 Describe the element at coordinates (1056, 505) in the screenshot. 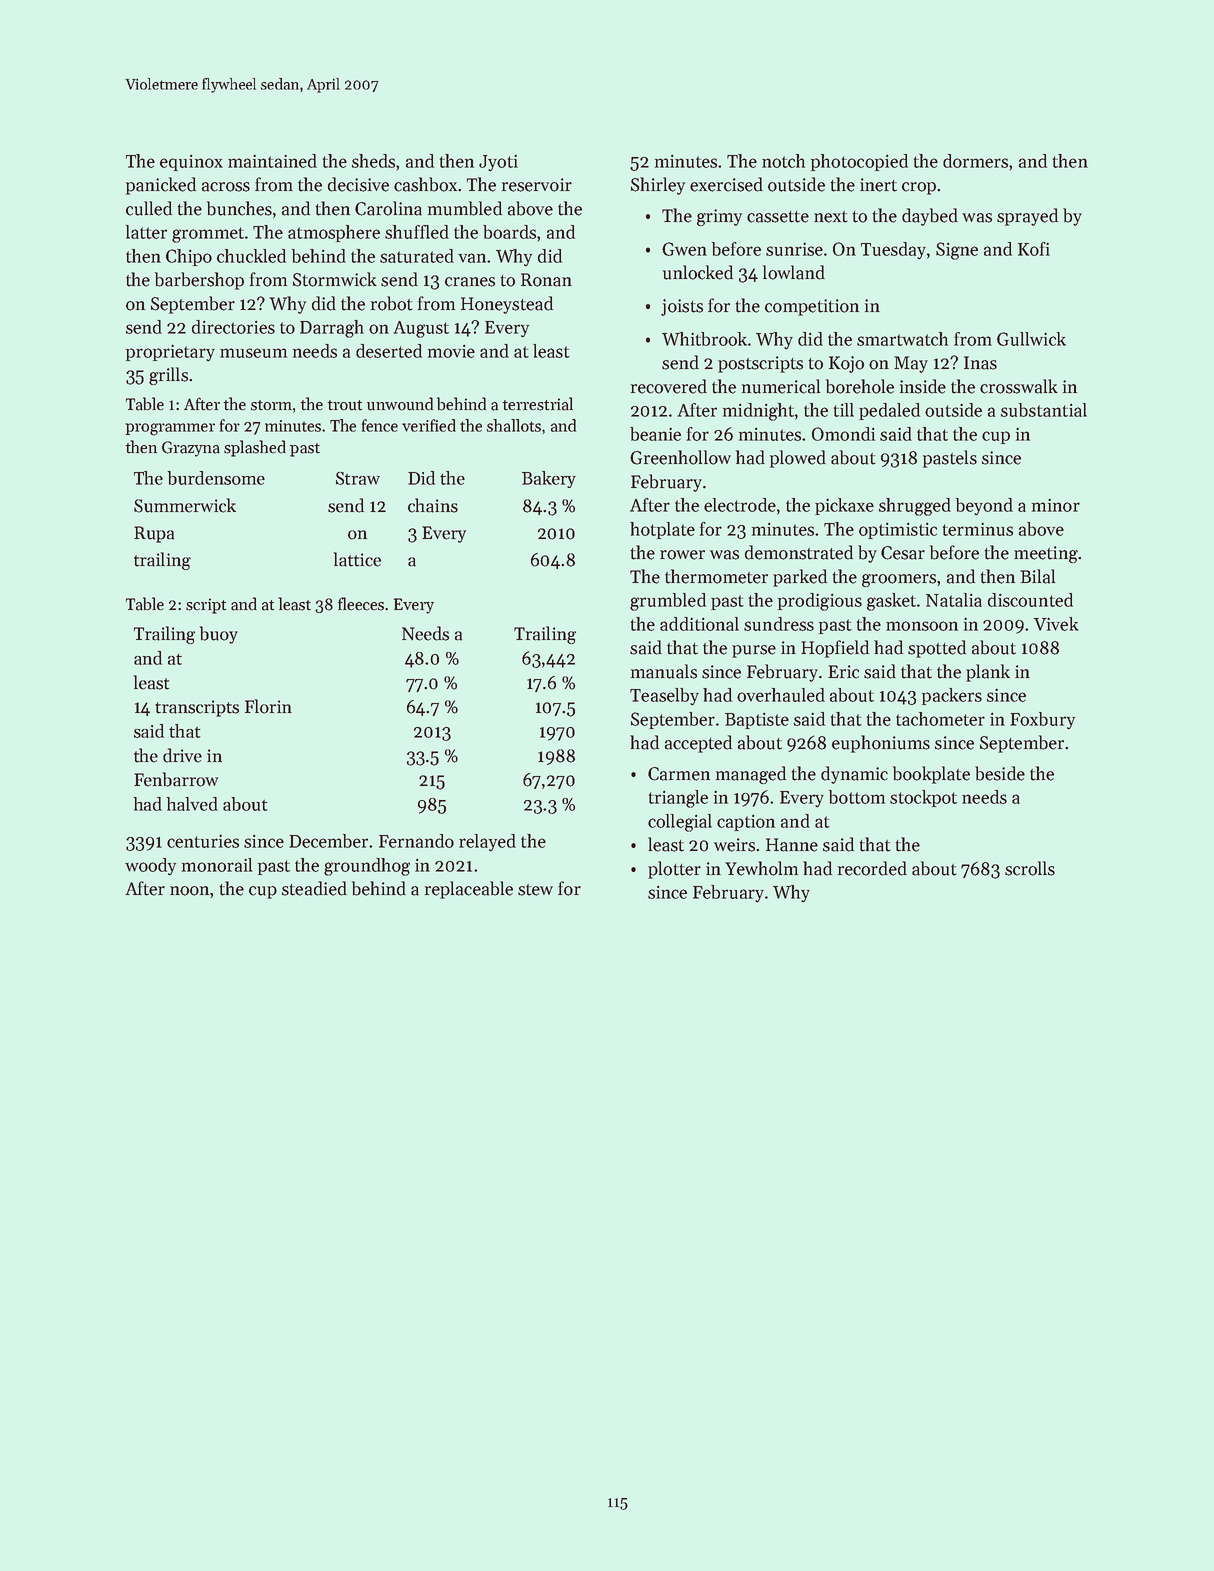

I see `minor` at that location.
